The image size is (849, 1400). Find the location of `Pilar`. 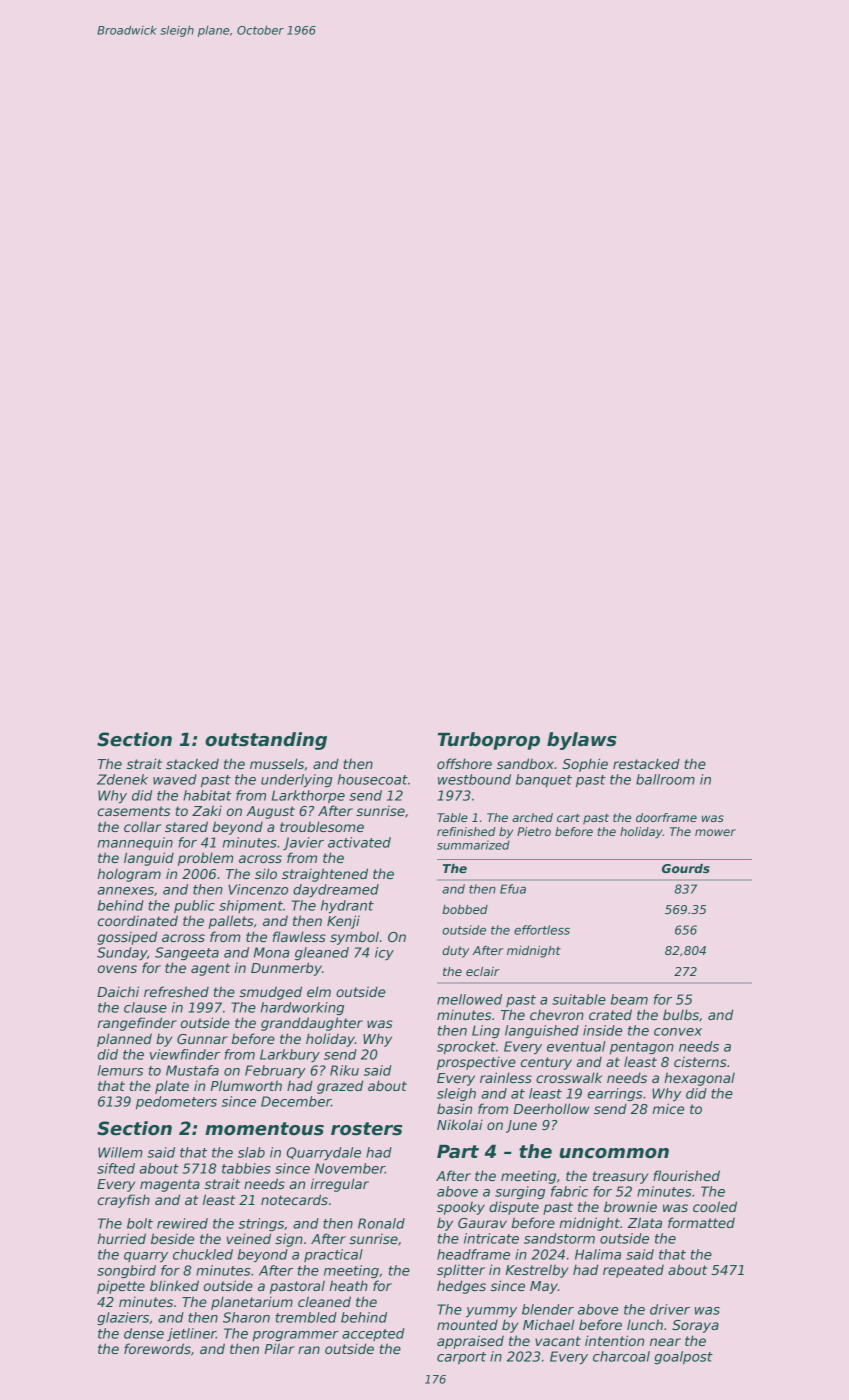

Pilar is located at coordinates (279, 1348).
